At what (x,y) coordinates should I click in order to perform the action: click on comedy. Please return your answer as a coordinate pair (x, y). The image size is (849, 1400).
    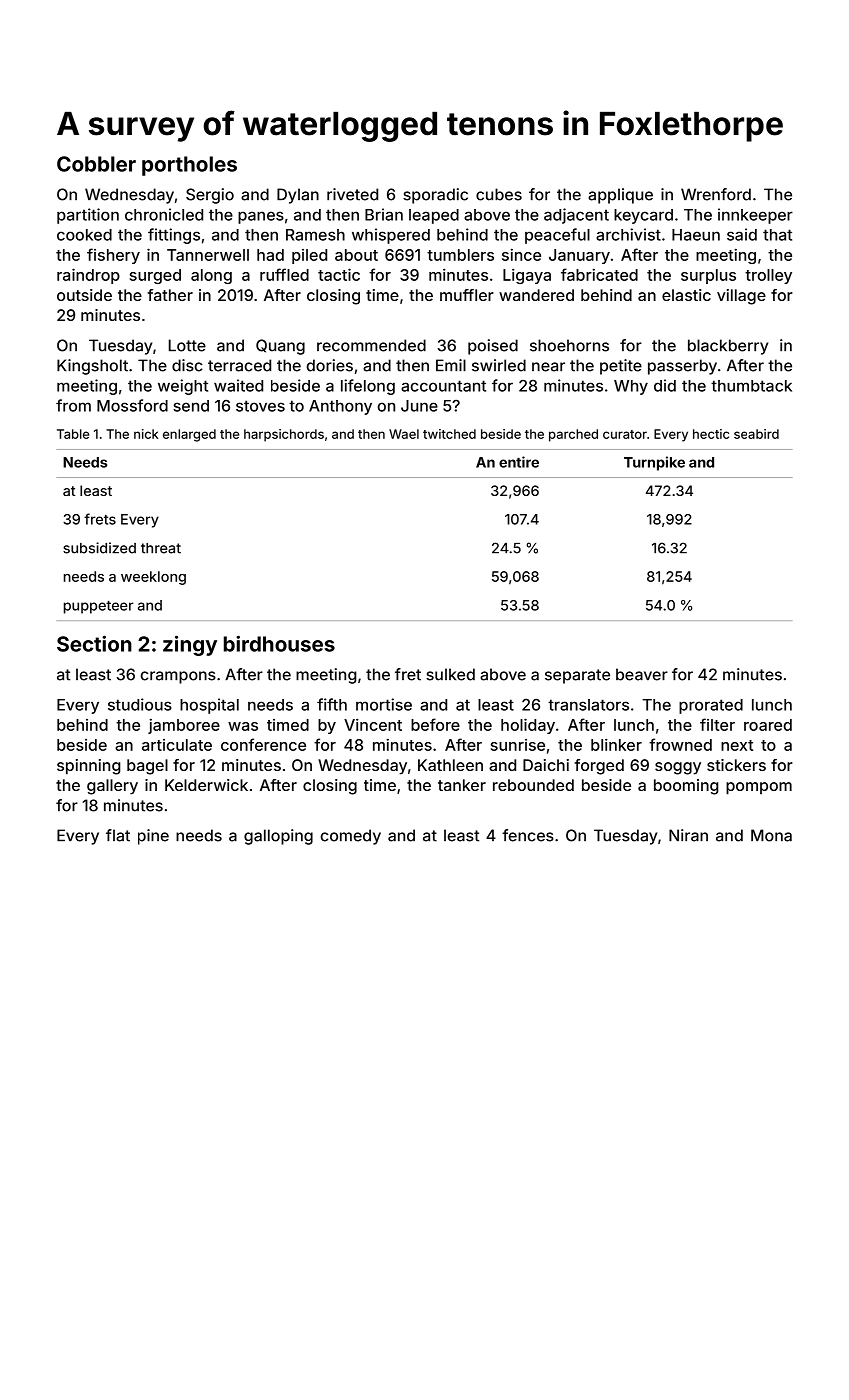
    Looking at the image, I should click on (351, 837).
